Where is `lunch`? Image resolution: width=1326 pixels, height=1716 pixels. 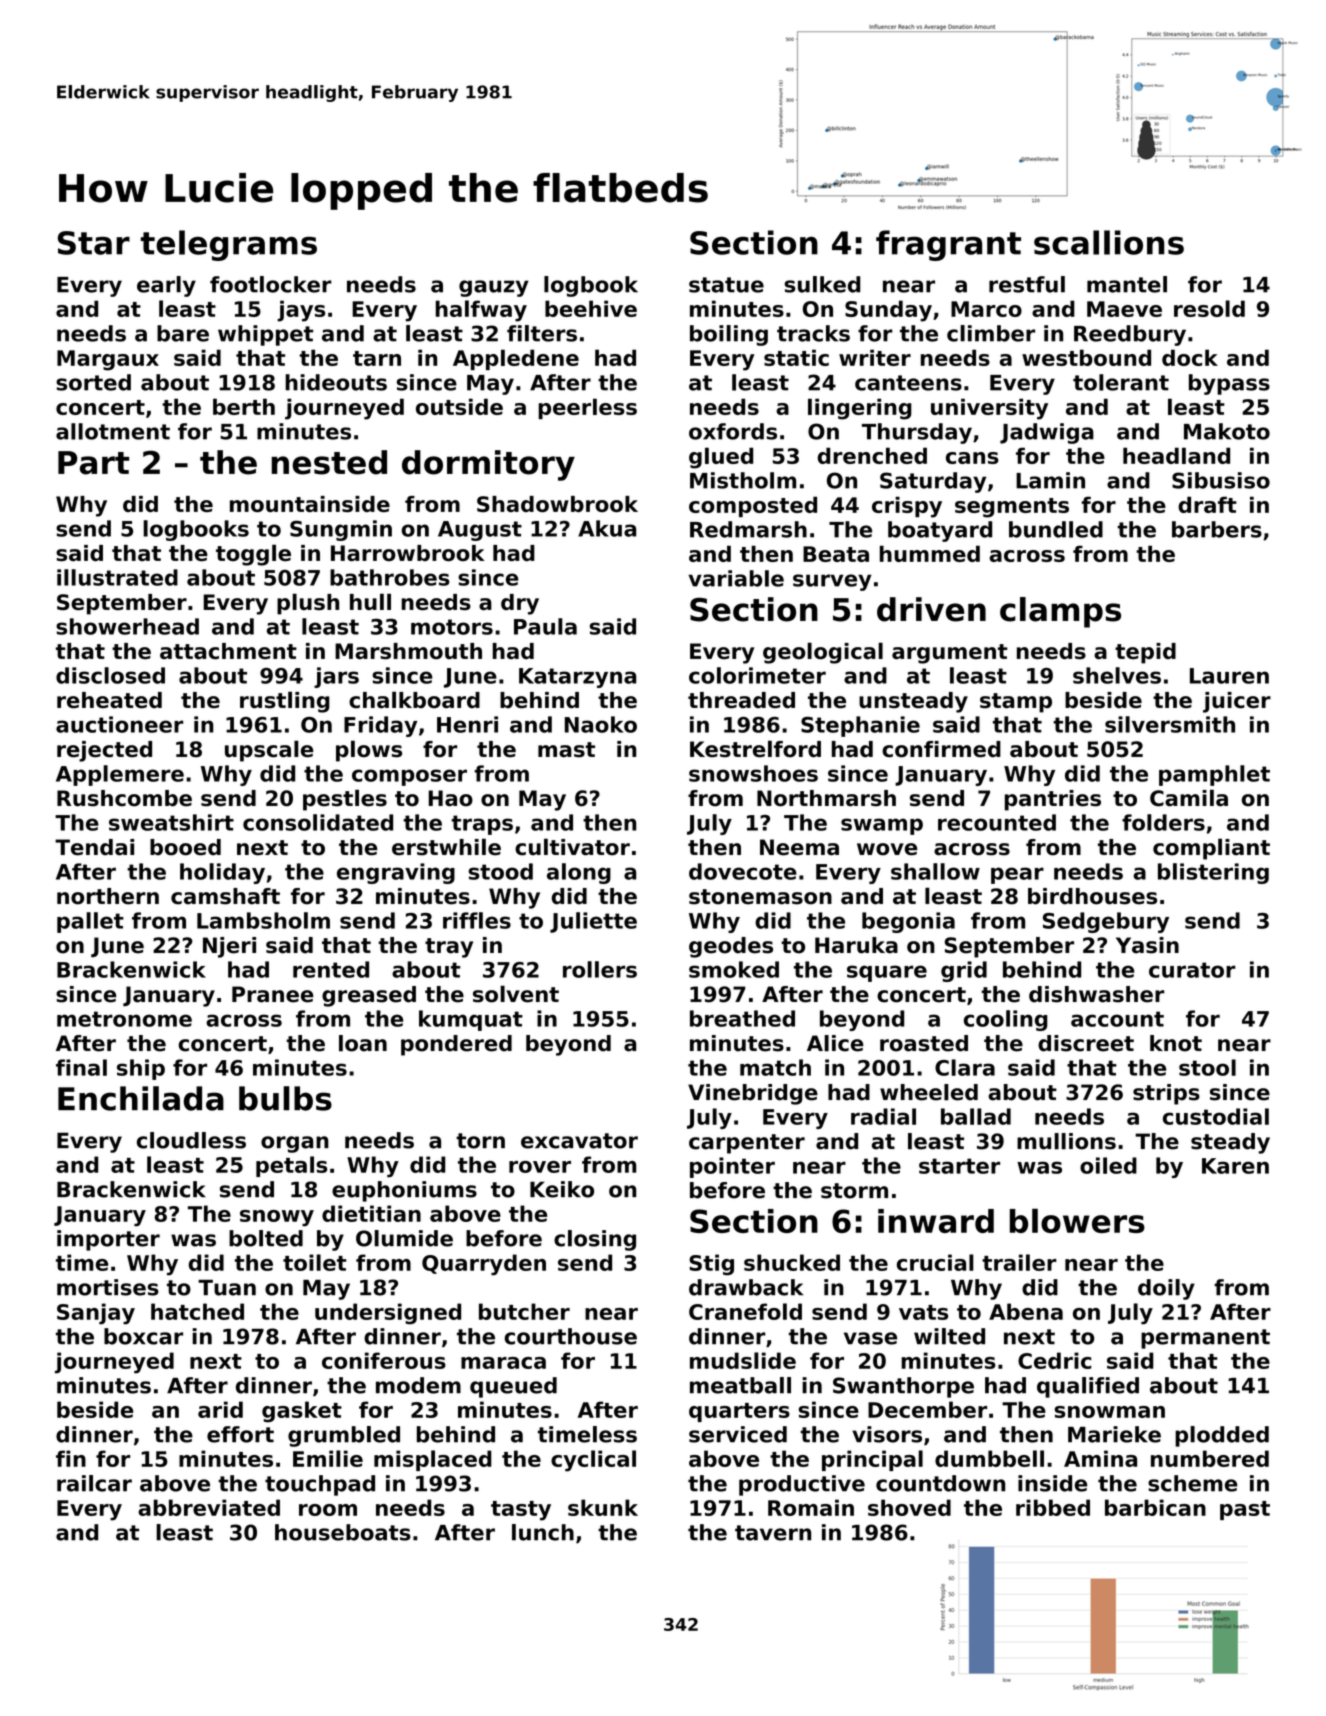
lunch is located at coordinates (543, 1532).
